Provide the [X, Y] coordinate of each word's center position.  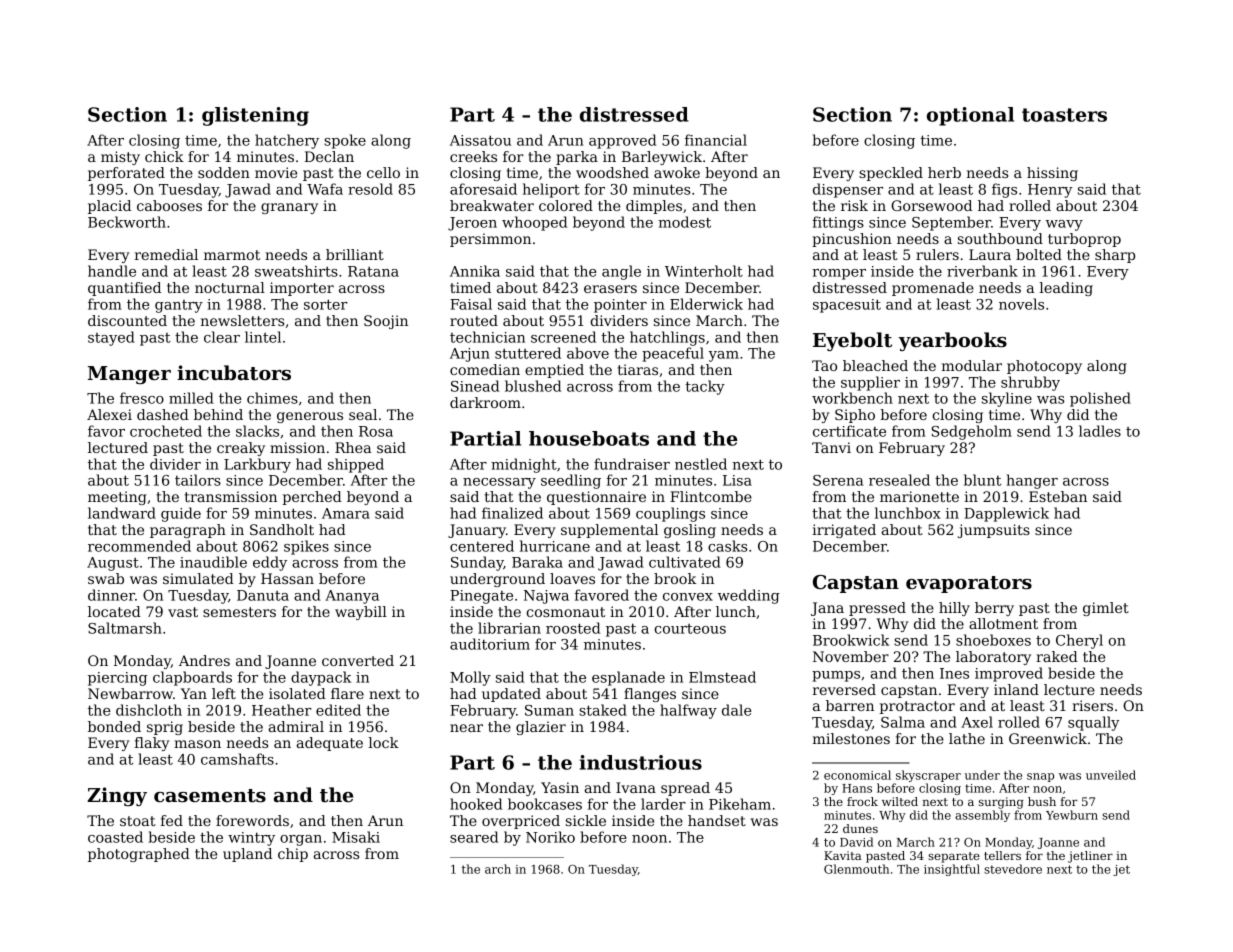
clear [222, 337]
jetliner [1090, 857]
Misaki [356, 837]
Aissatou [480, 140]
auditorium [490, 644]
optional [970, 116]
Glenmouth [856, 869]
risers [1092, 705]
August [113, 564]
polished [1100, 399]
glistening [255, 116]
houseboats [589, 438]
